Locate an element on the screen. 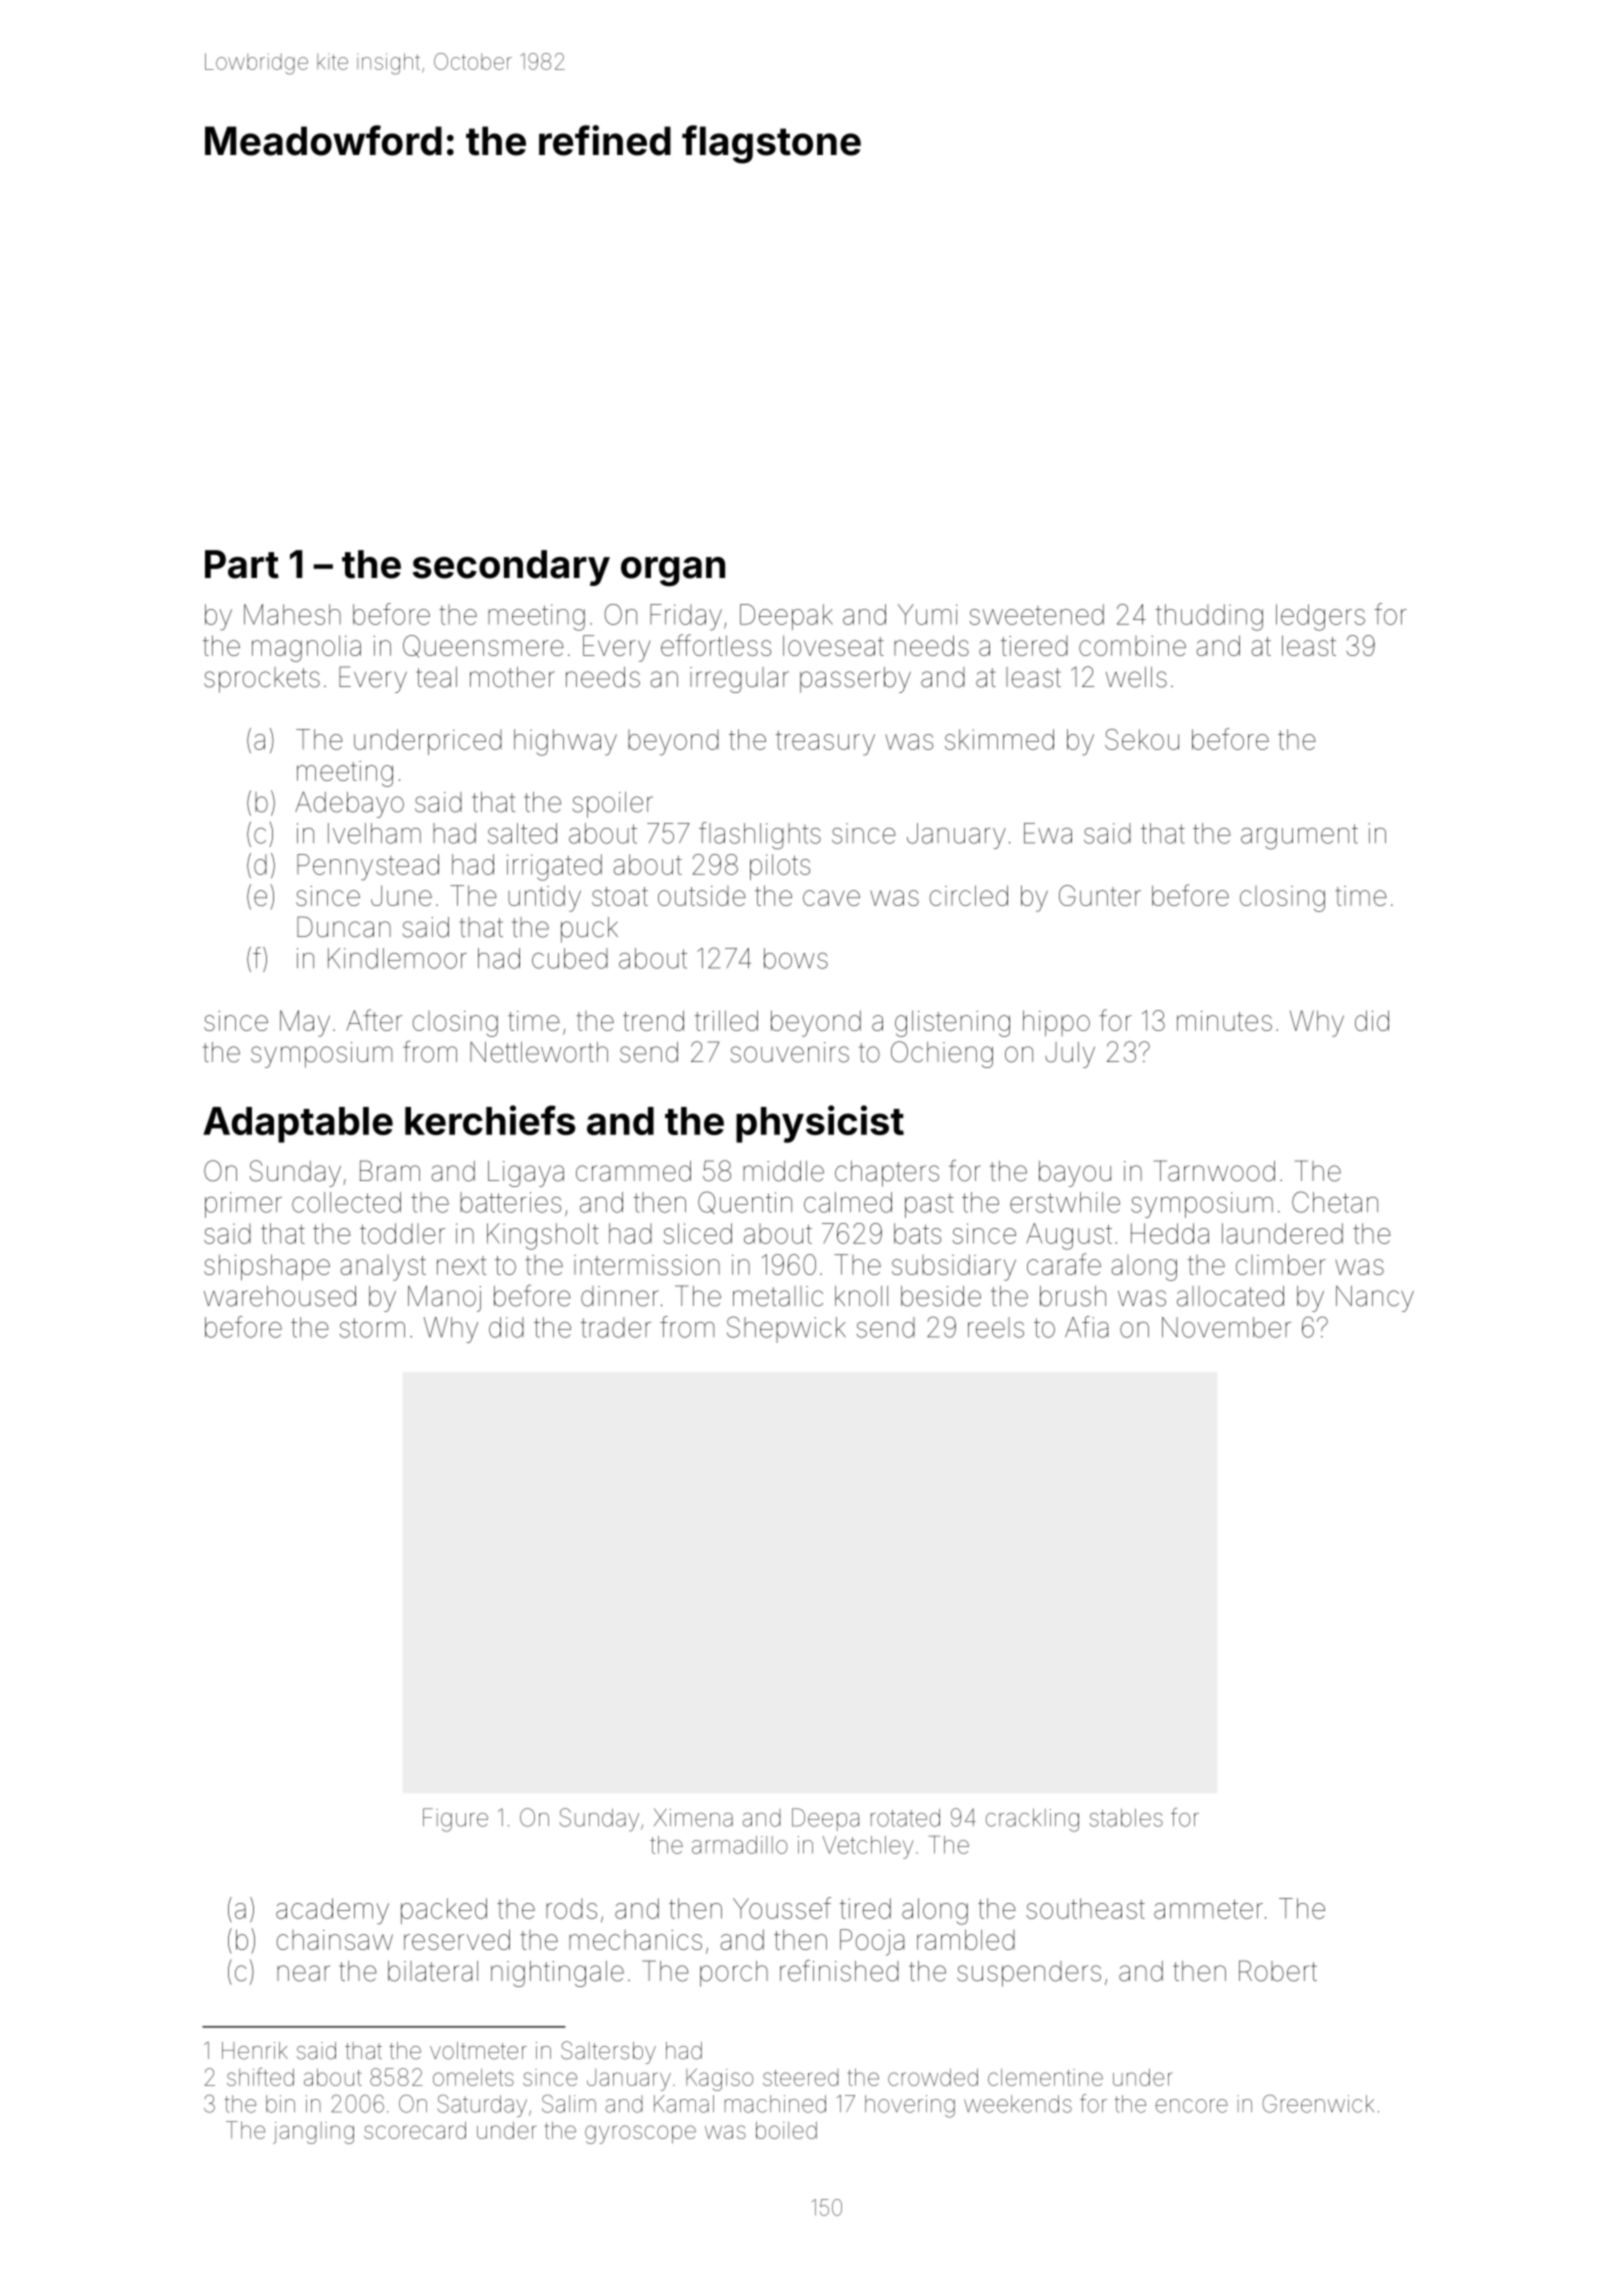  trend is located at coordinates (653, 1020).
